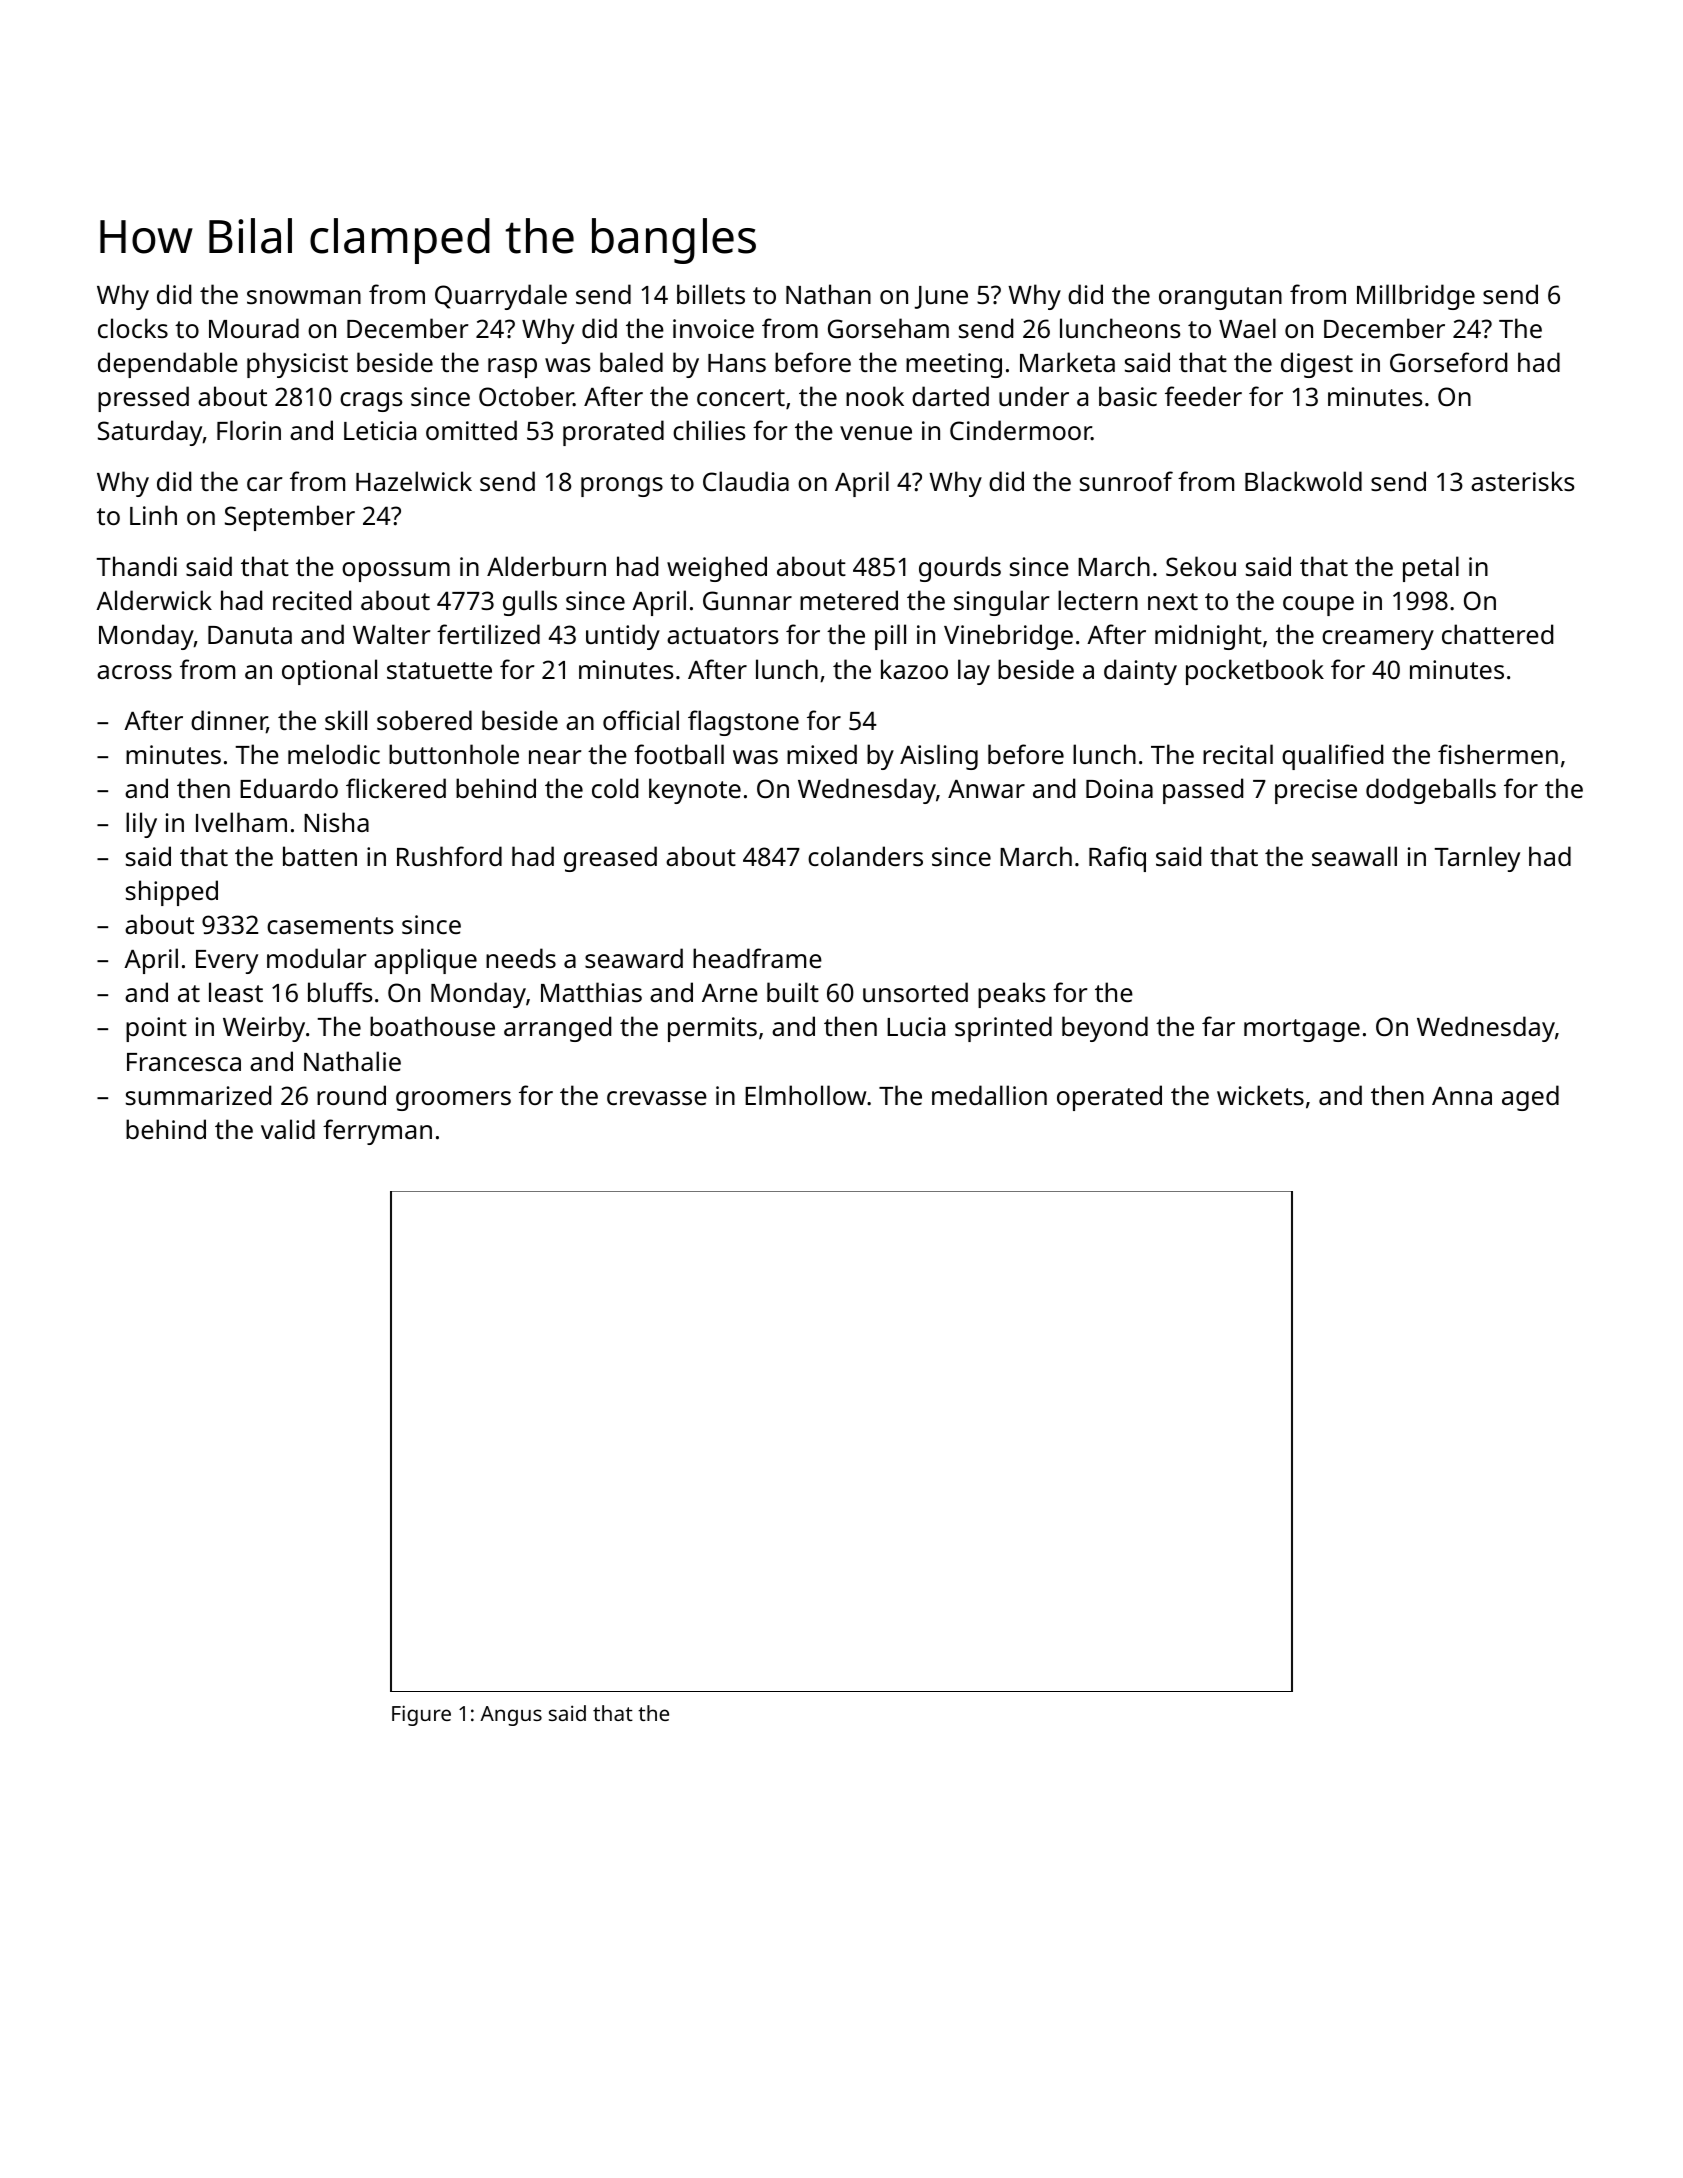 This screenshot has height=2178, width=1683. What do you see at coordinates (1260, 1095) in the screenshot?
I see `wickets` at bounding box center [1260, 1095].
